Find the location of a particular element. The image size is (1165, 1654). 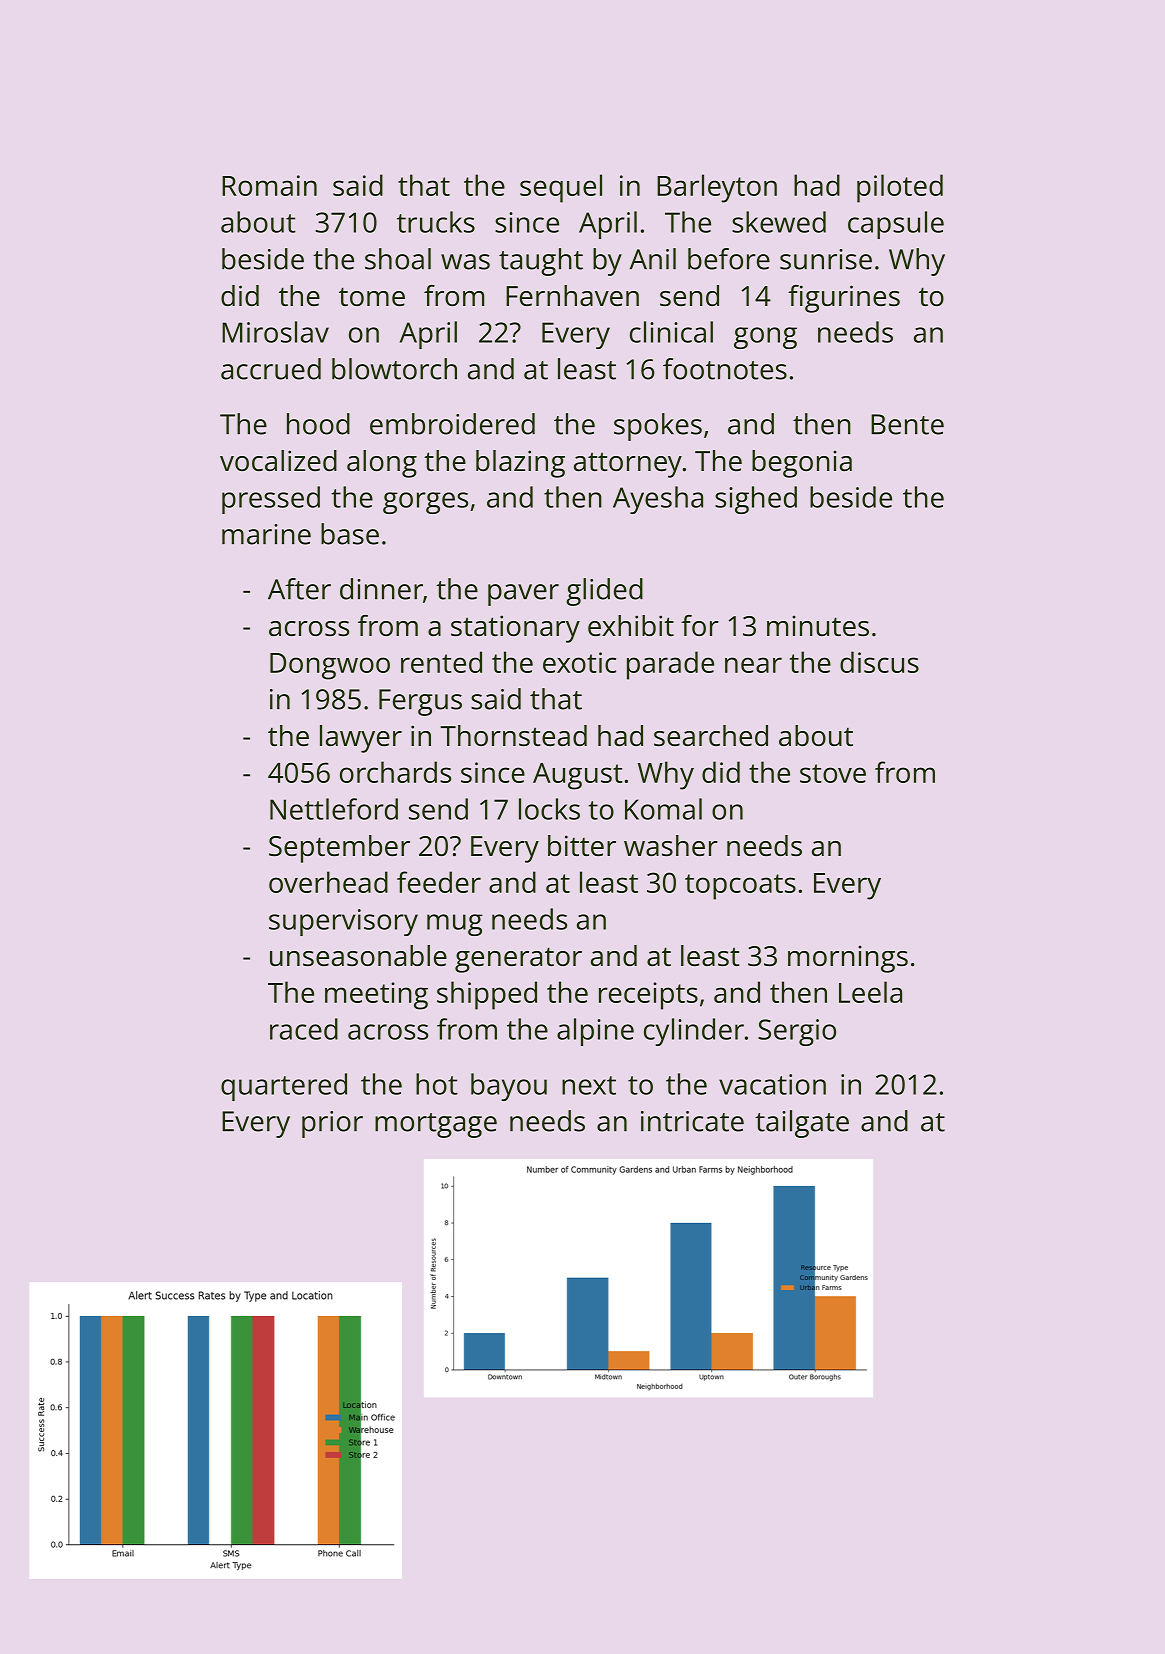

prior is located at coordinates (332, 1124).
